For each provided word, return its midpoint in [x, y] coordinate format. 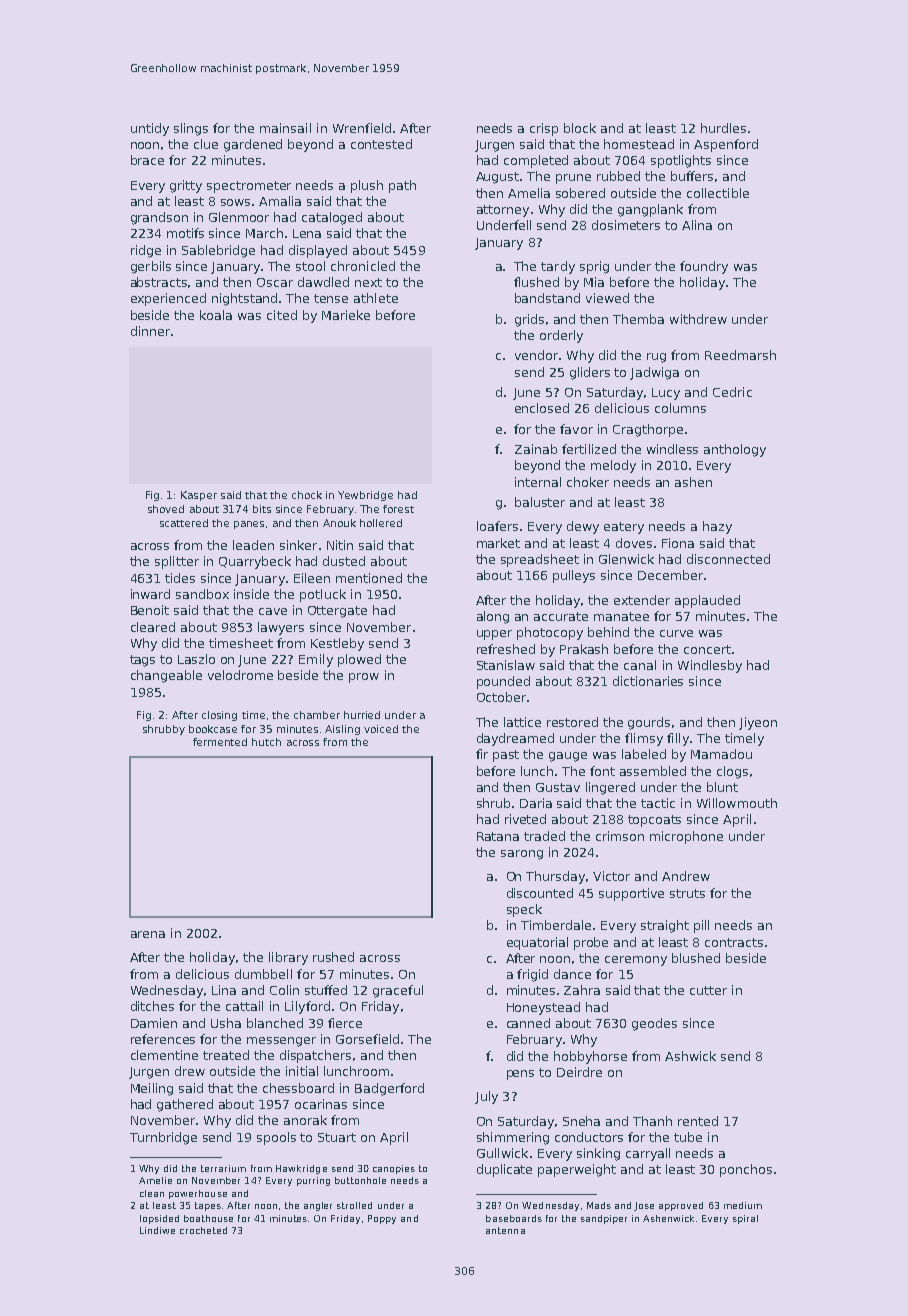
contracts [734, 942]
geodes [654, 1024]
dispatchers [315, 1056]
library [288, 958]
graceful [398, 991]
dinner [150, 331]
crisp [544, 129]
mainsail [285, 128]
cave [273, 611]
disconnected [728, 559]
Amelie [155, 1180]
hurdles [723, 128]
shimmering [513, 1138]
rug [656, 358]
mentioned [369, 578]
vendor [536, 355]
